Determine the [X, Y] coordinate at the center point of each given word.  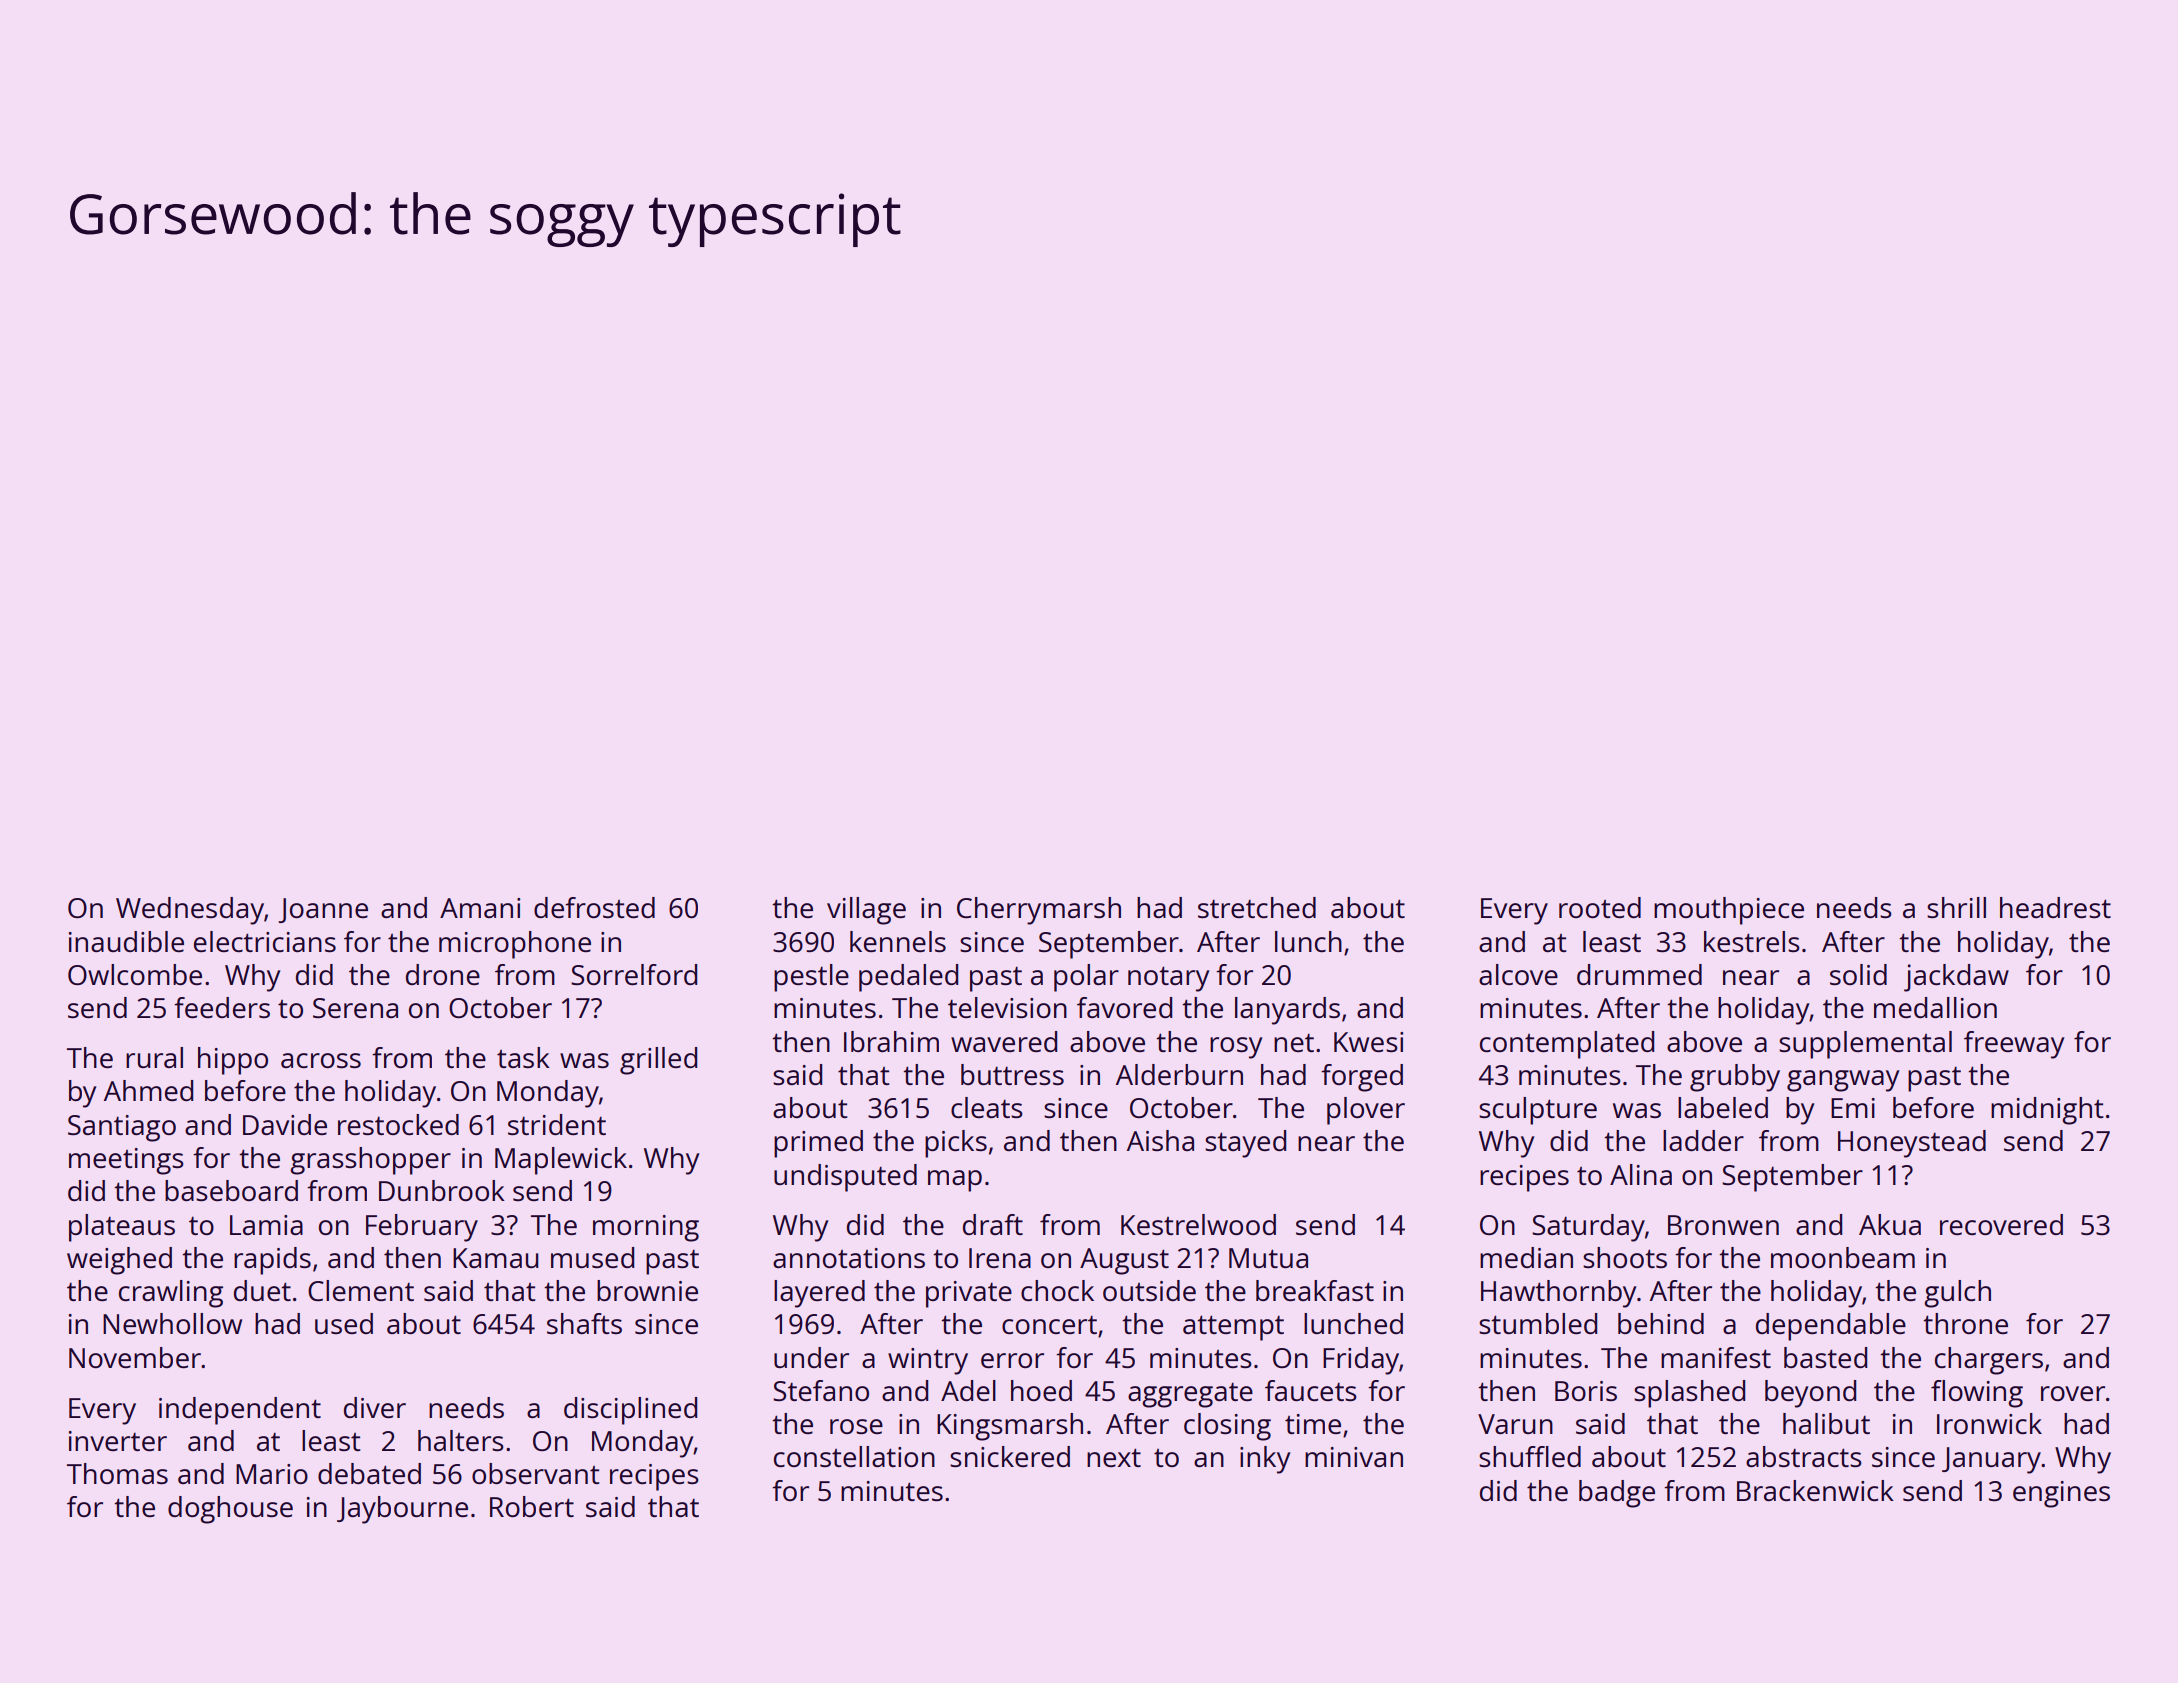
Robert [532, 1506]
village [866, 911]
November [135, 1357]
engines [2061, 1494]
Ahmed [148, 1090]
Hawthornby [1558, 1294]
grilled [658, 1061]
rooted [1600, 907]
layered [819, 1294]
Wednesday [190, 911]
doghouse [230, 1510]
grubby [1735, 1078]
